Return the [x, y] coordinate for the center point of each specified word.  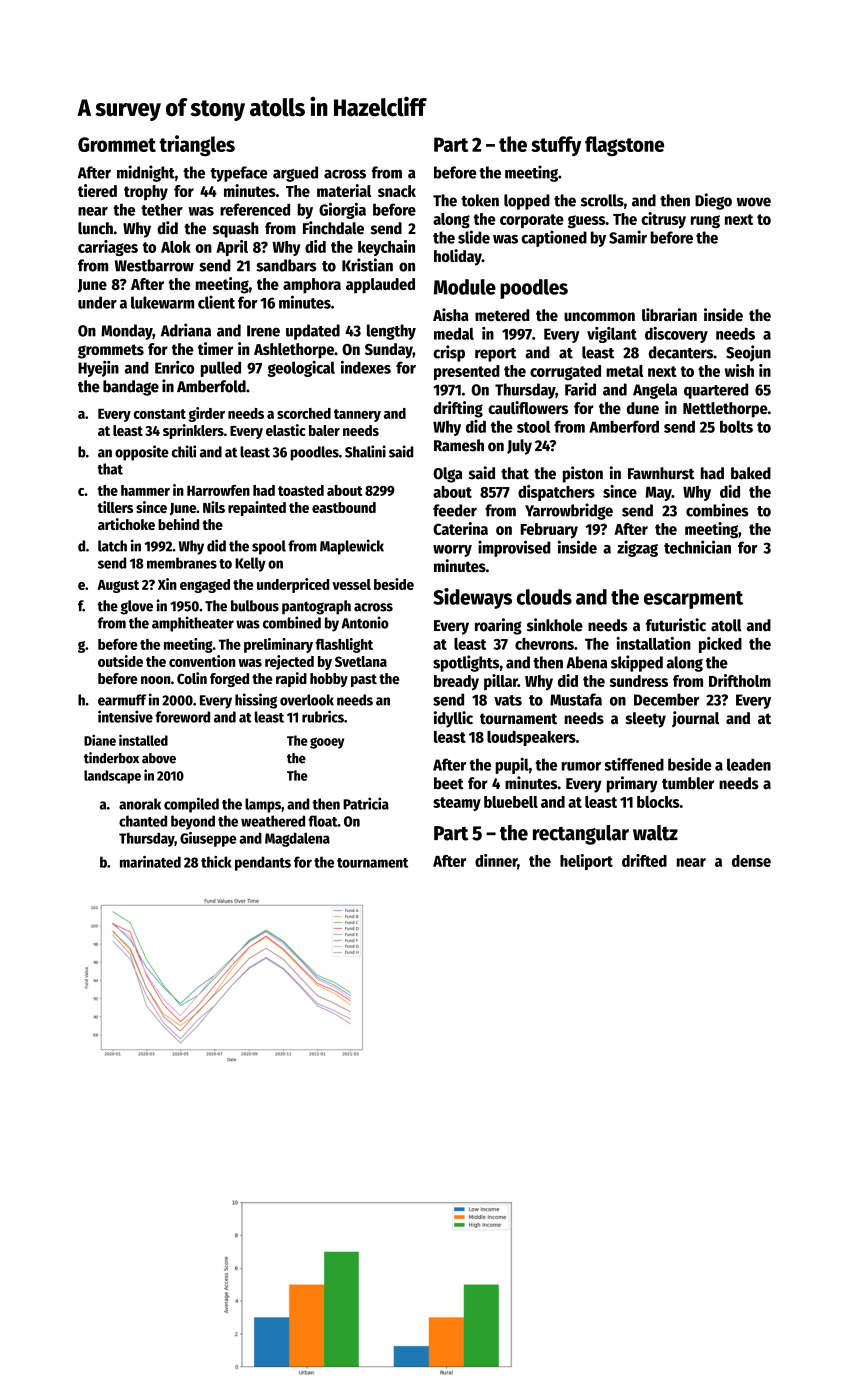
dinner [496, 860]
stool [533, 426]
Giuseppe [208, 839]
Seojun [748, 353]
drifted [644, 860]
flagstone [624, 146]
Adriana [186, 330]
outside [120, 661]
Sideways [472, 598]
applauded [380, 286]
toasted [301, 490]
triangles [197, 145]
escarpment [693, 600]
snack [397, 191]
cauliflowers [528, 407]
